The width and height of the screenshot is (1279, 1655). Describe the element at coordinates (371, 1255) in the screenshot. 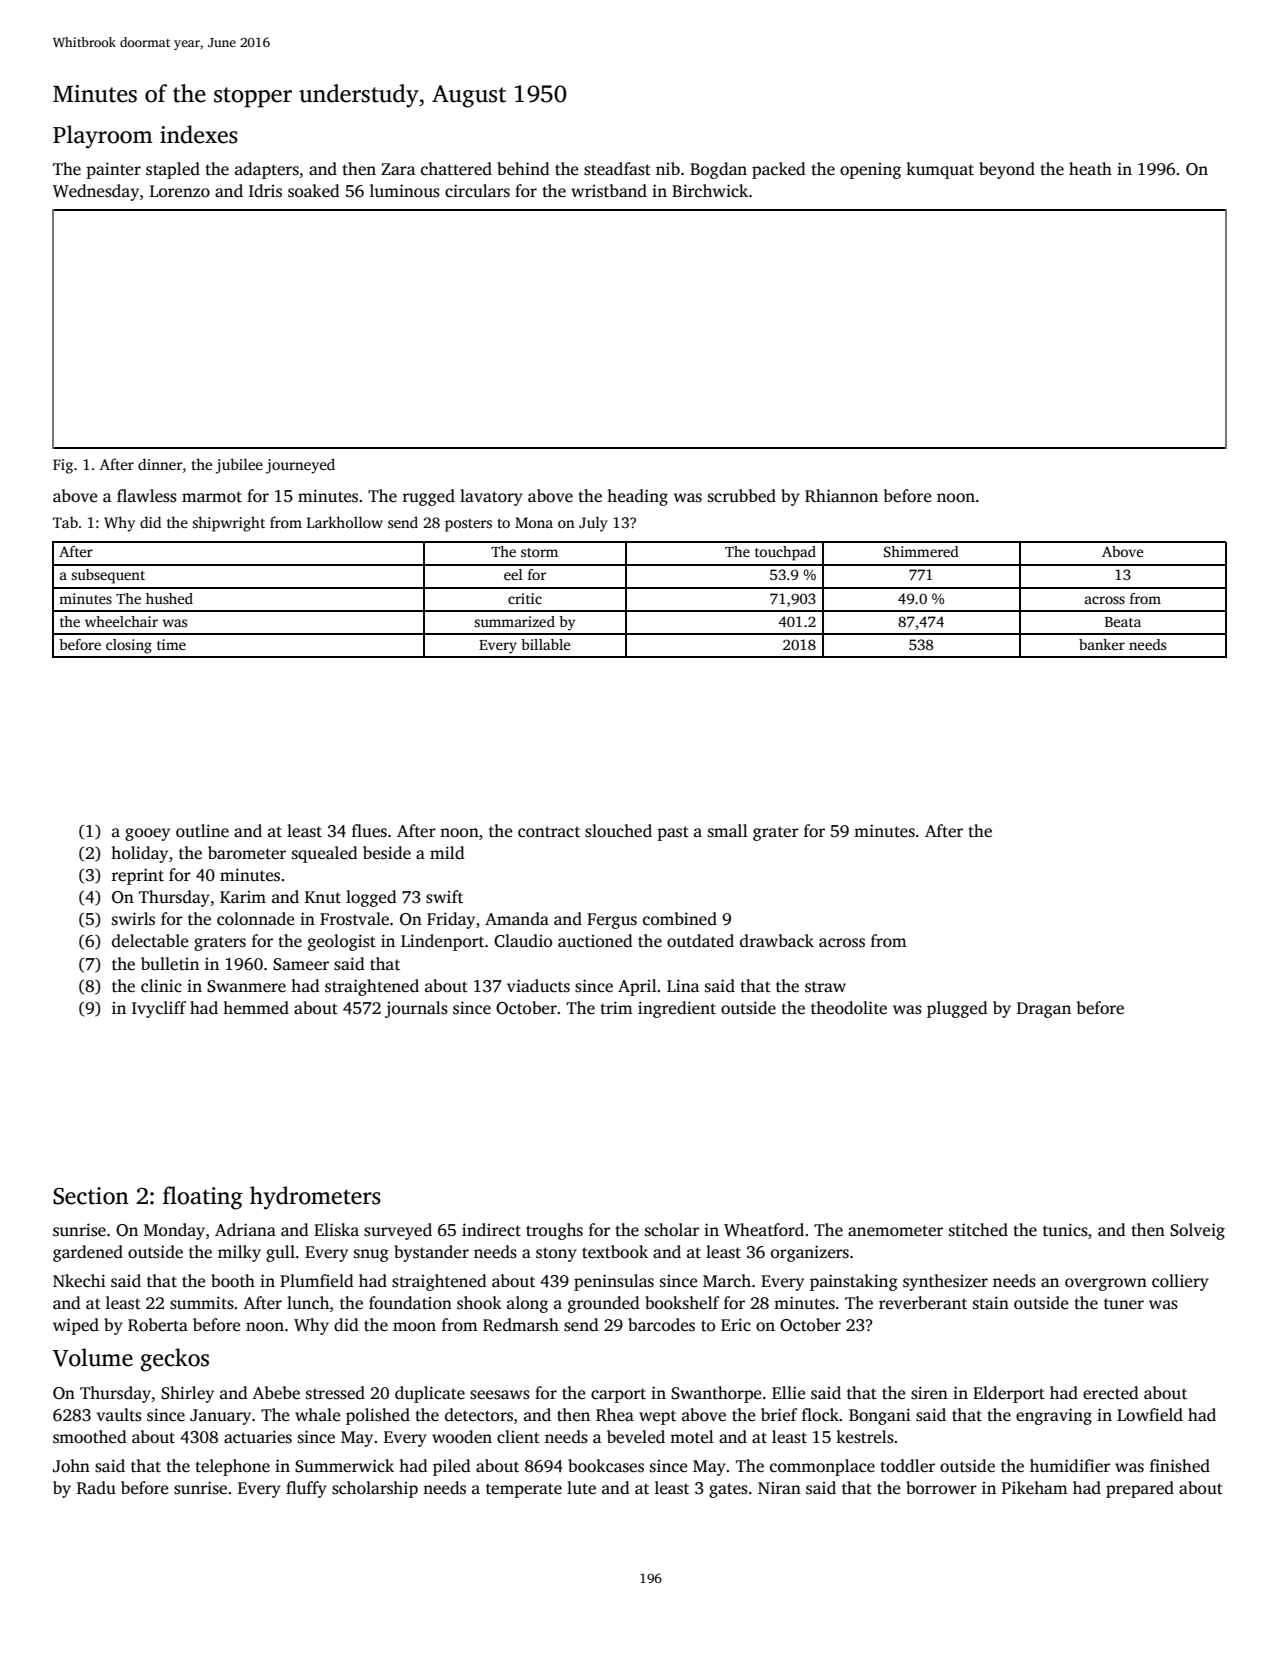

I see `snug` at that location.
